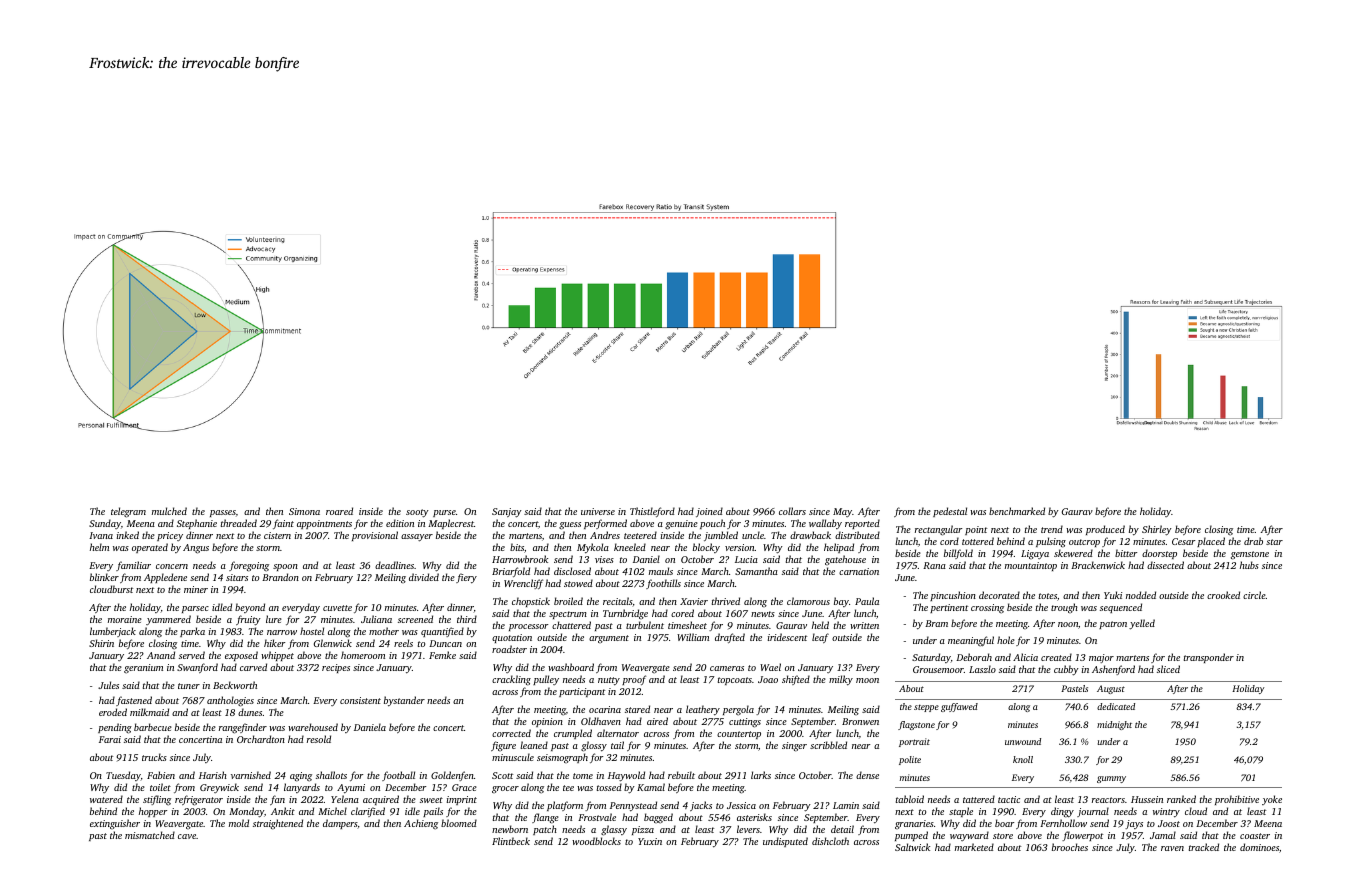 The image size is (1372, 887). Describe the element at coordinates (187, 836) in the screenshot. I see `cave` at that location.
